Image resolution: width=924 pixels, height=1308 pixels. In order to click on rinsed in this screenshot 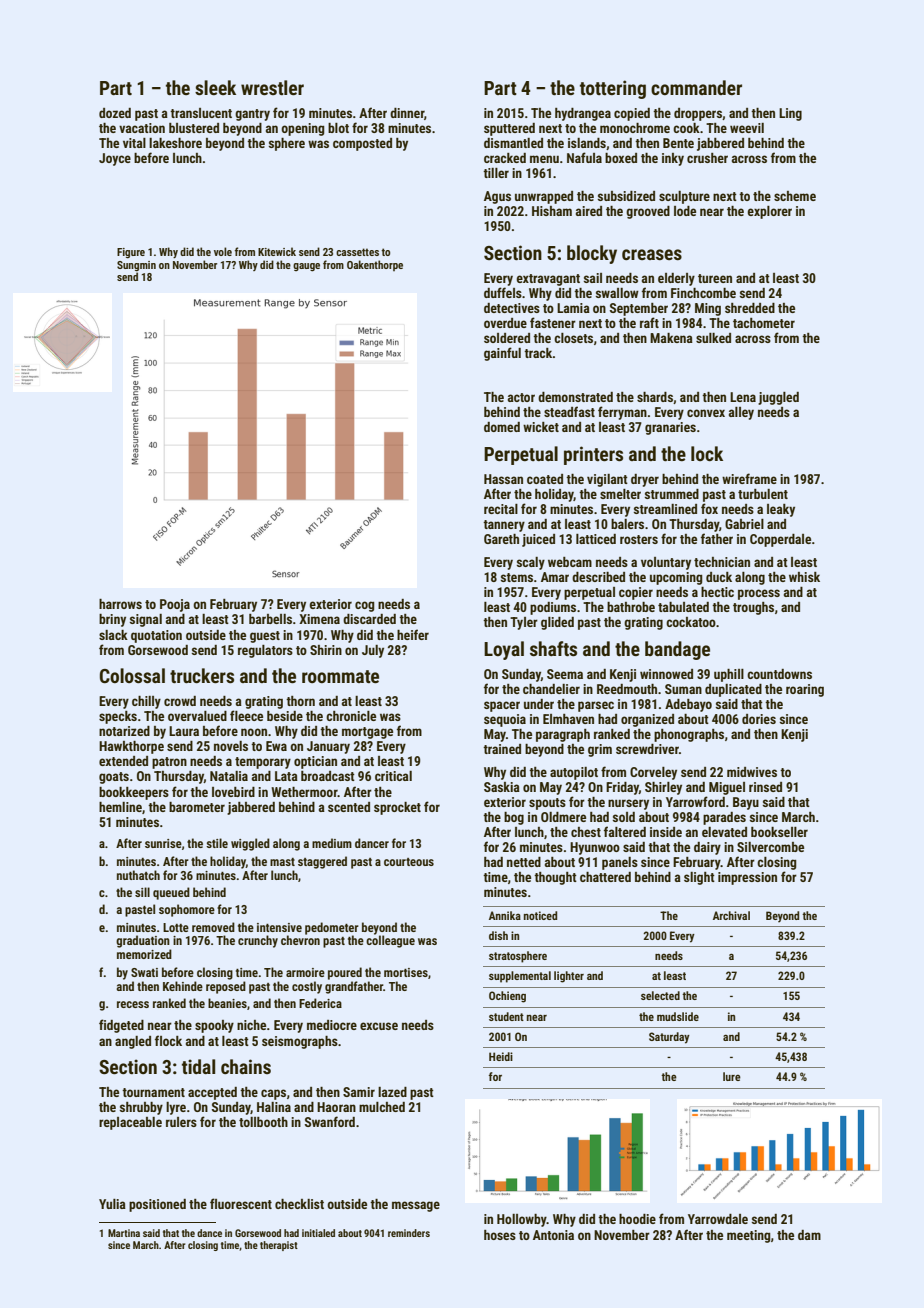, I will do `click(765, 787)`.
